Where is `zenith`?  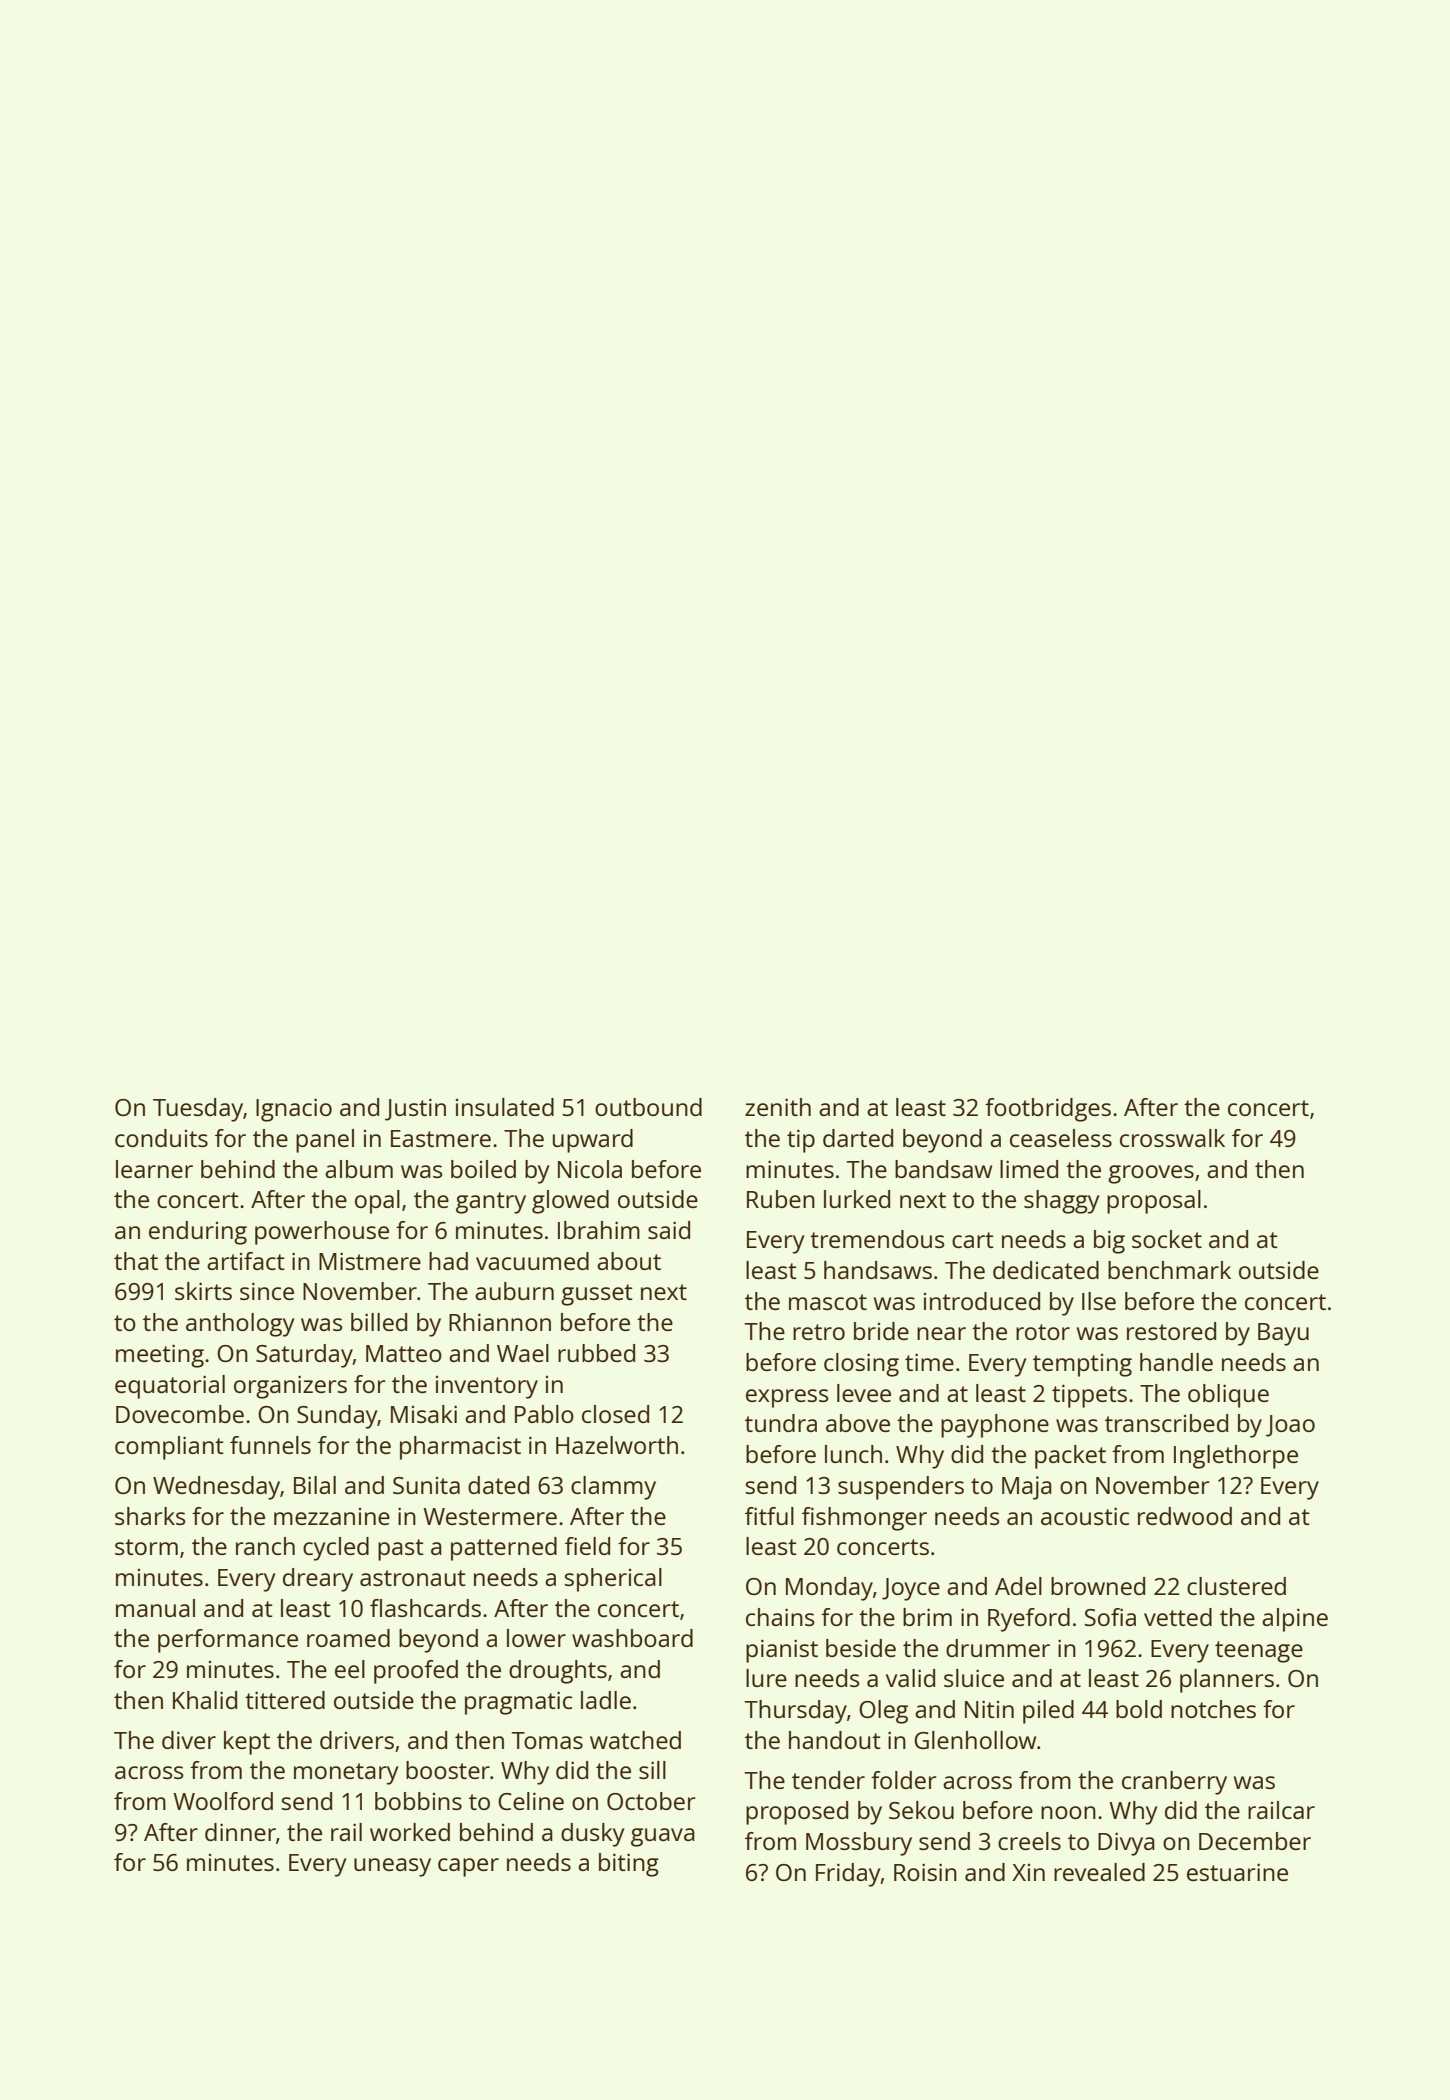 zenith is located at coordinates (778, 1107).
